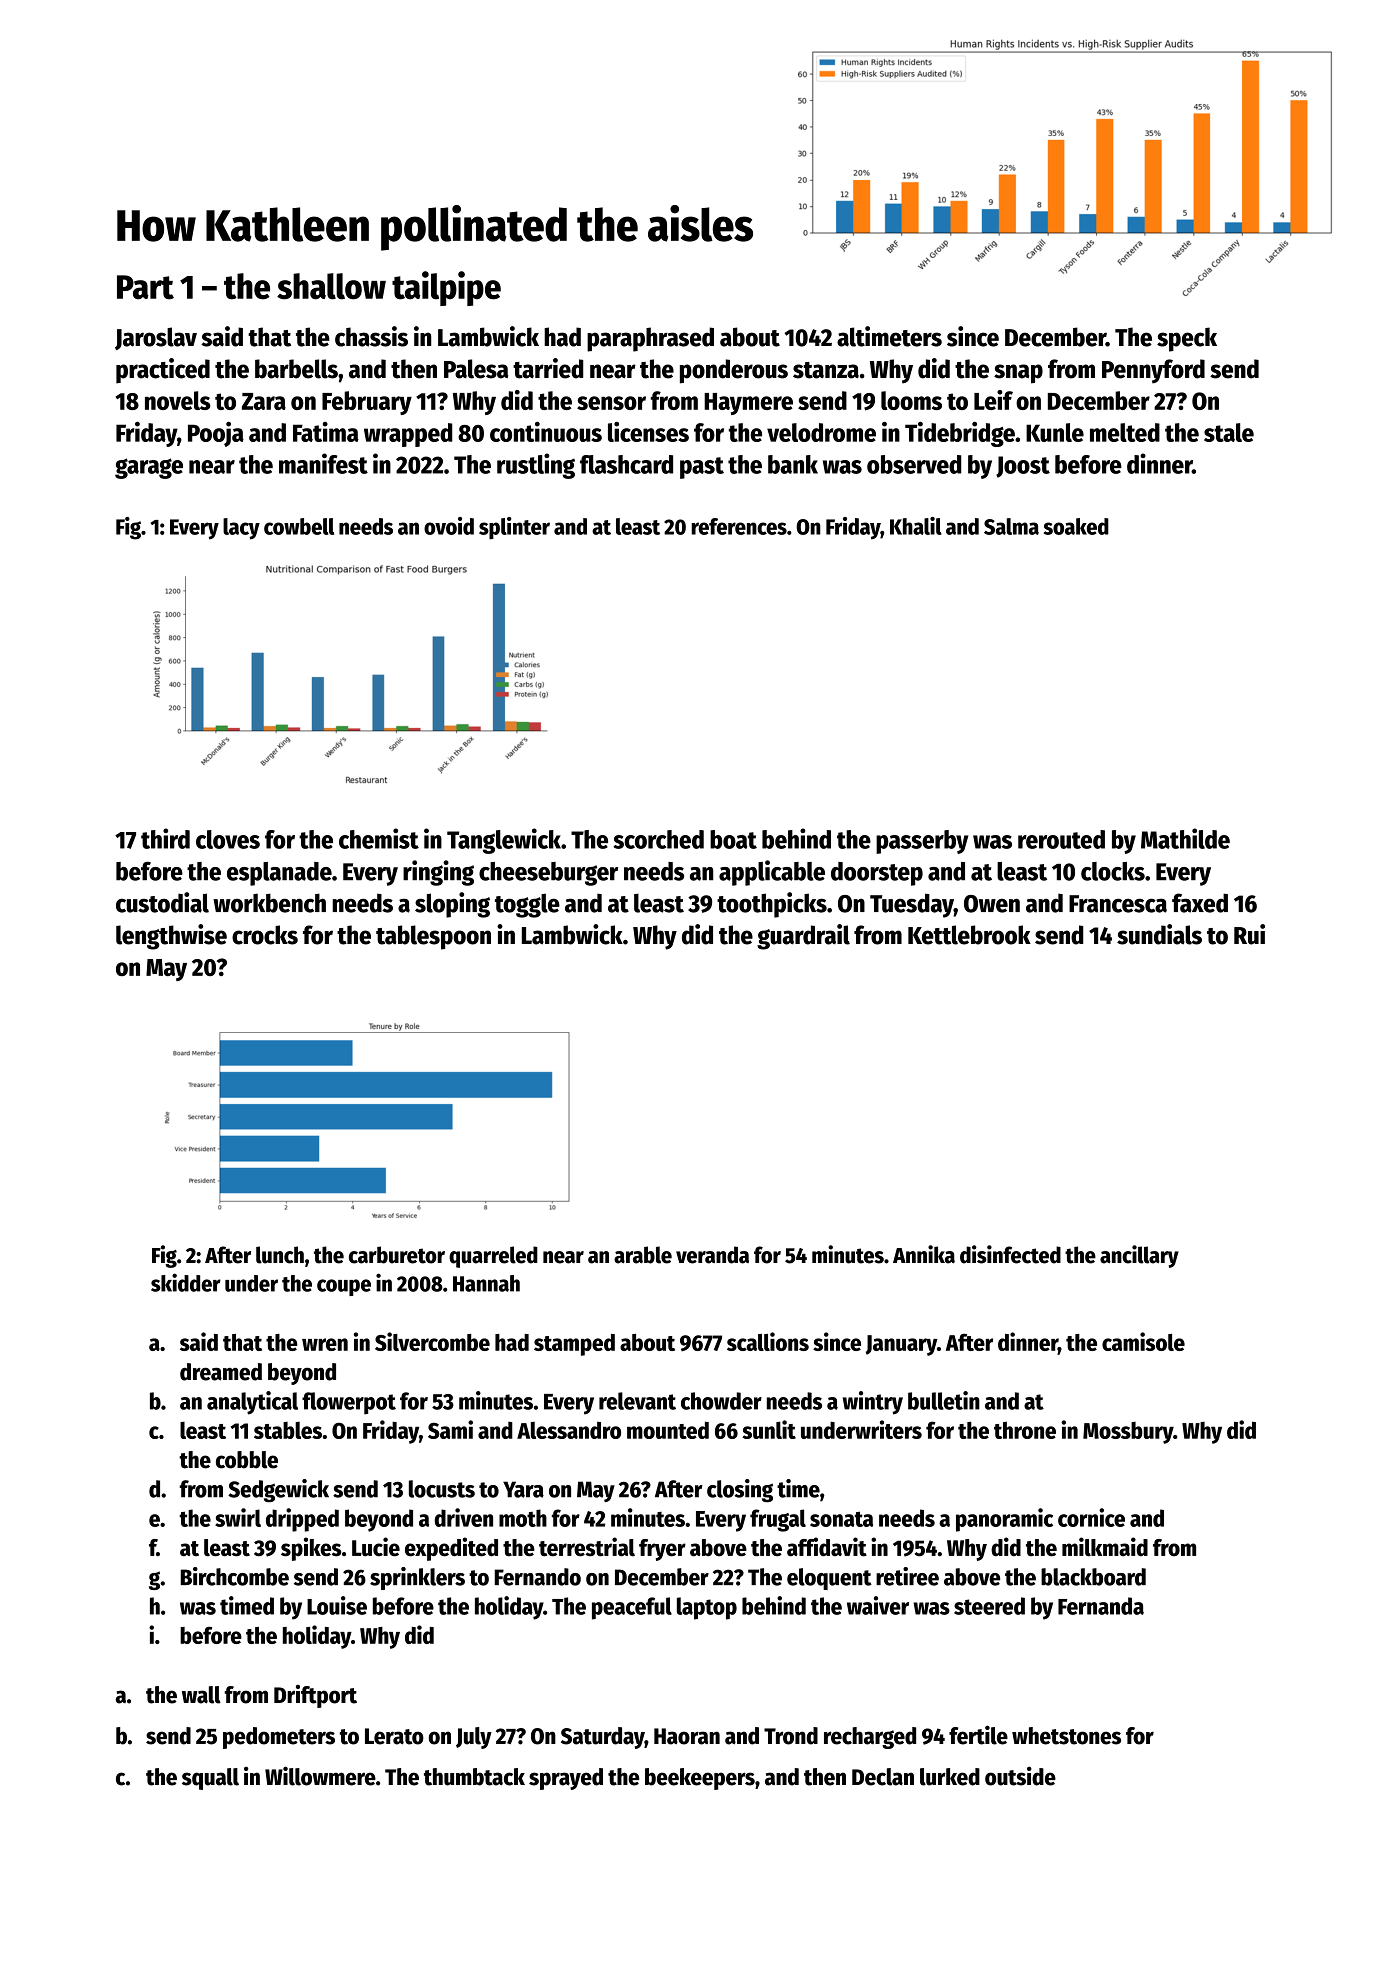 The width and height of the document is (1386, 1969). Describe the element at coordinates (504, 841) in the document. I see `Tanglewick` at that location.
